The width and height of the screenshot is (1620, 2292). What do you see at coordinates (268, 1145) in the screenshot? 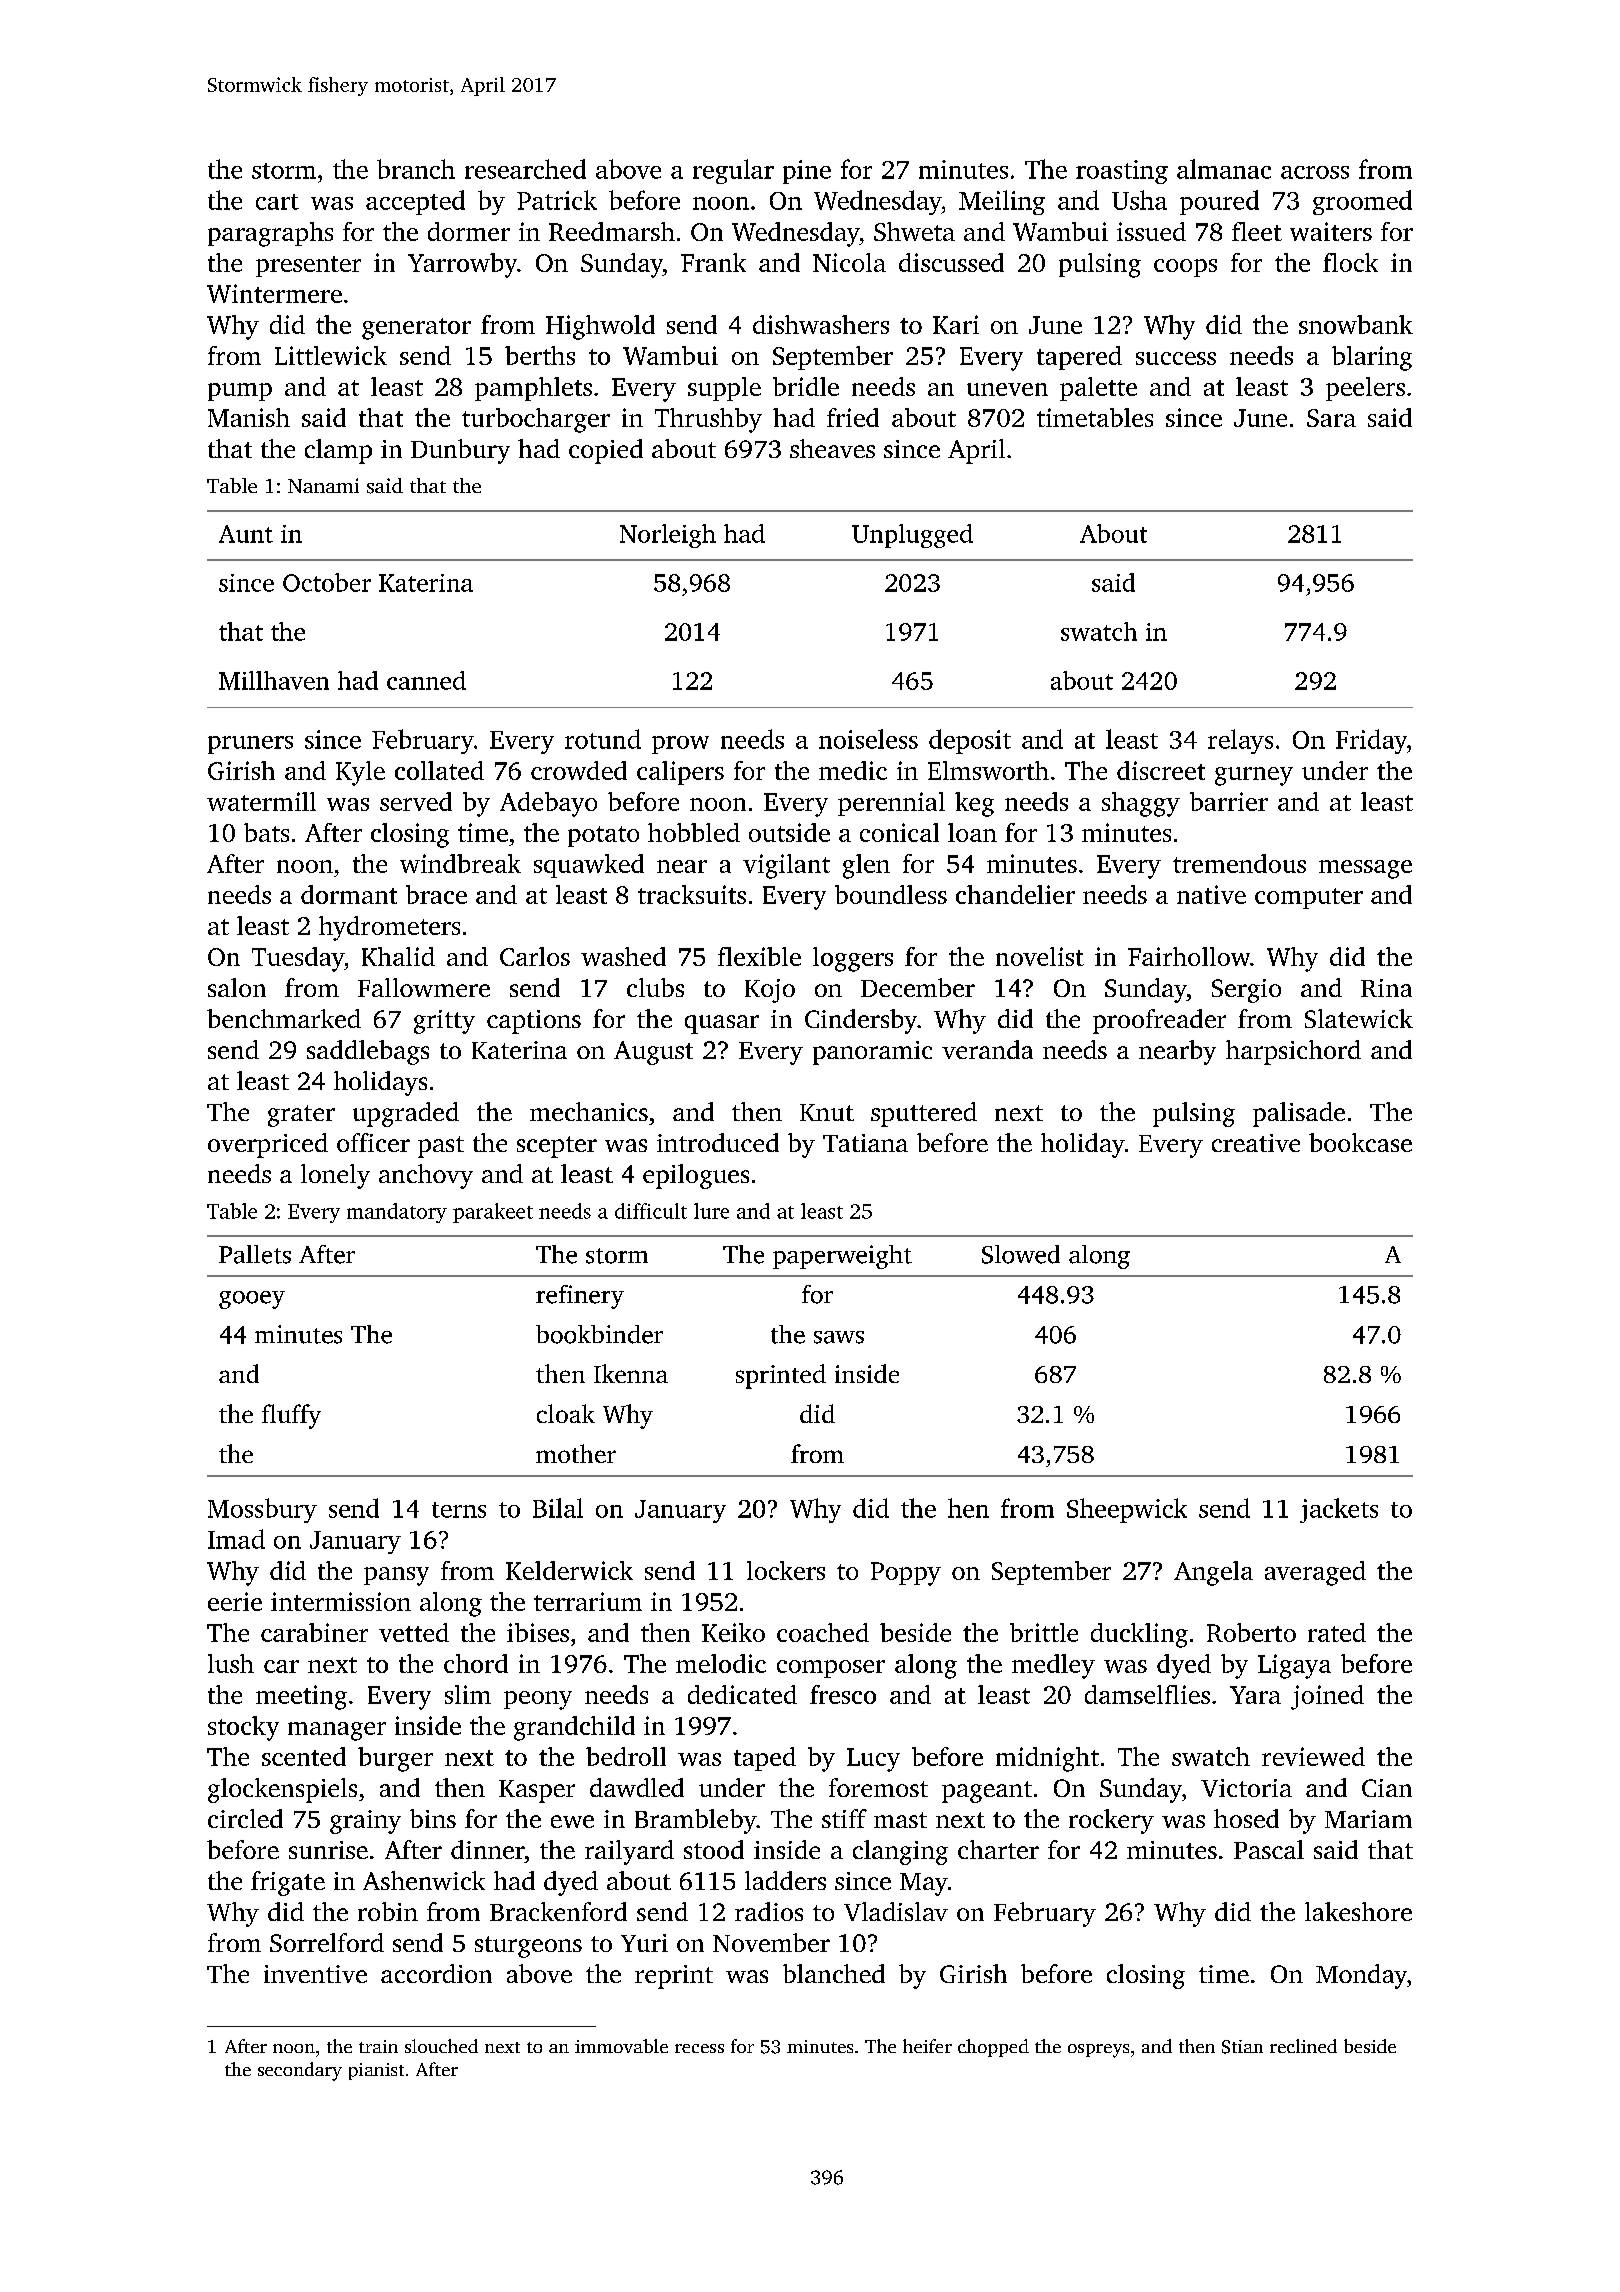
I see `overpriced` at bounding box center [268, 1145].
